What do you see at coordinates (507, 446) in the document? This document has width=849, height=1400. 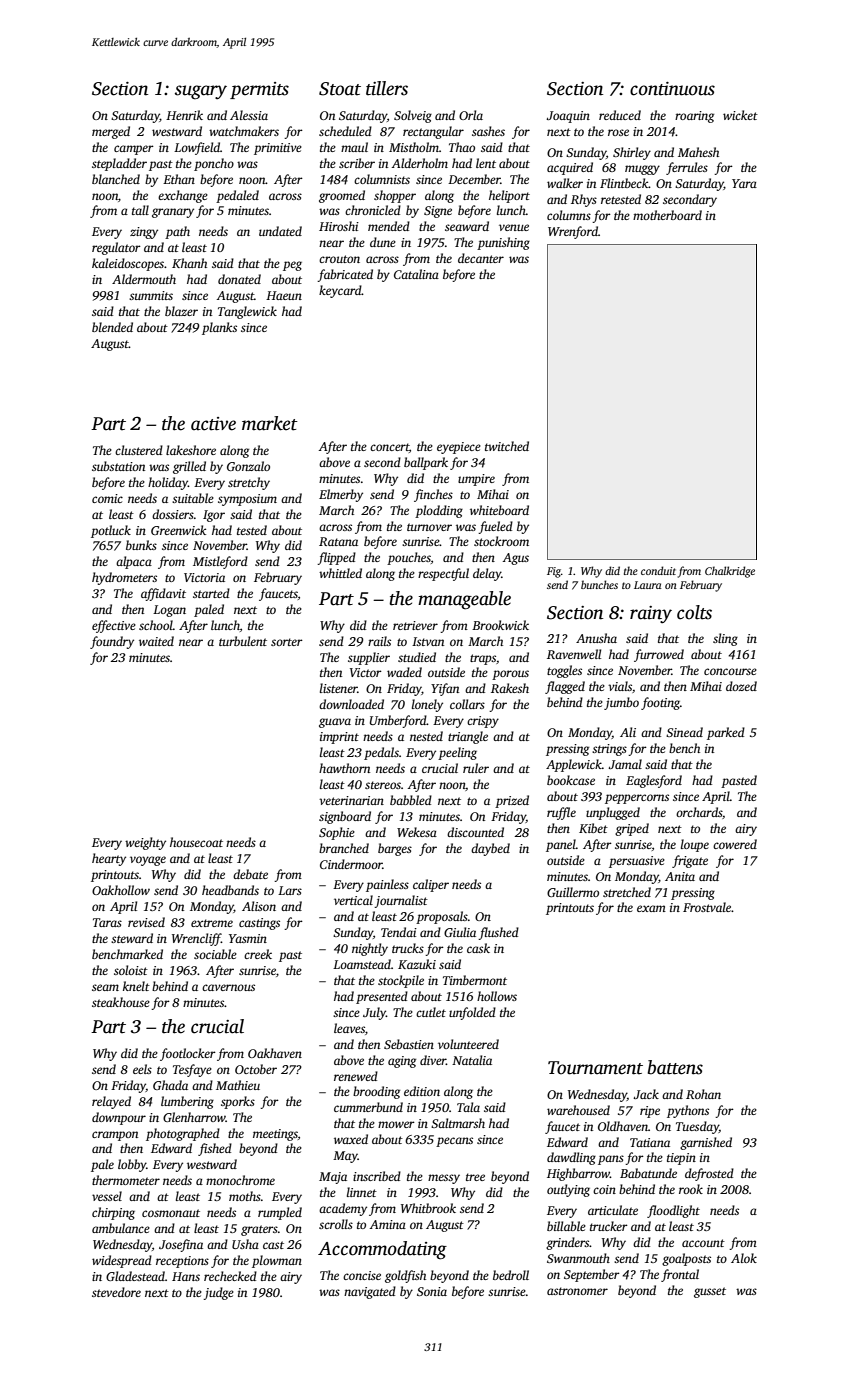 I see `twitched` at bounding box center [507, 446].
